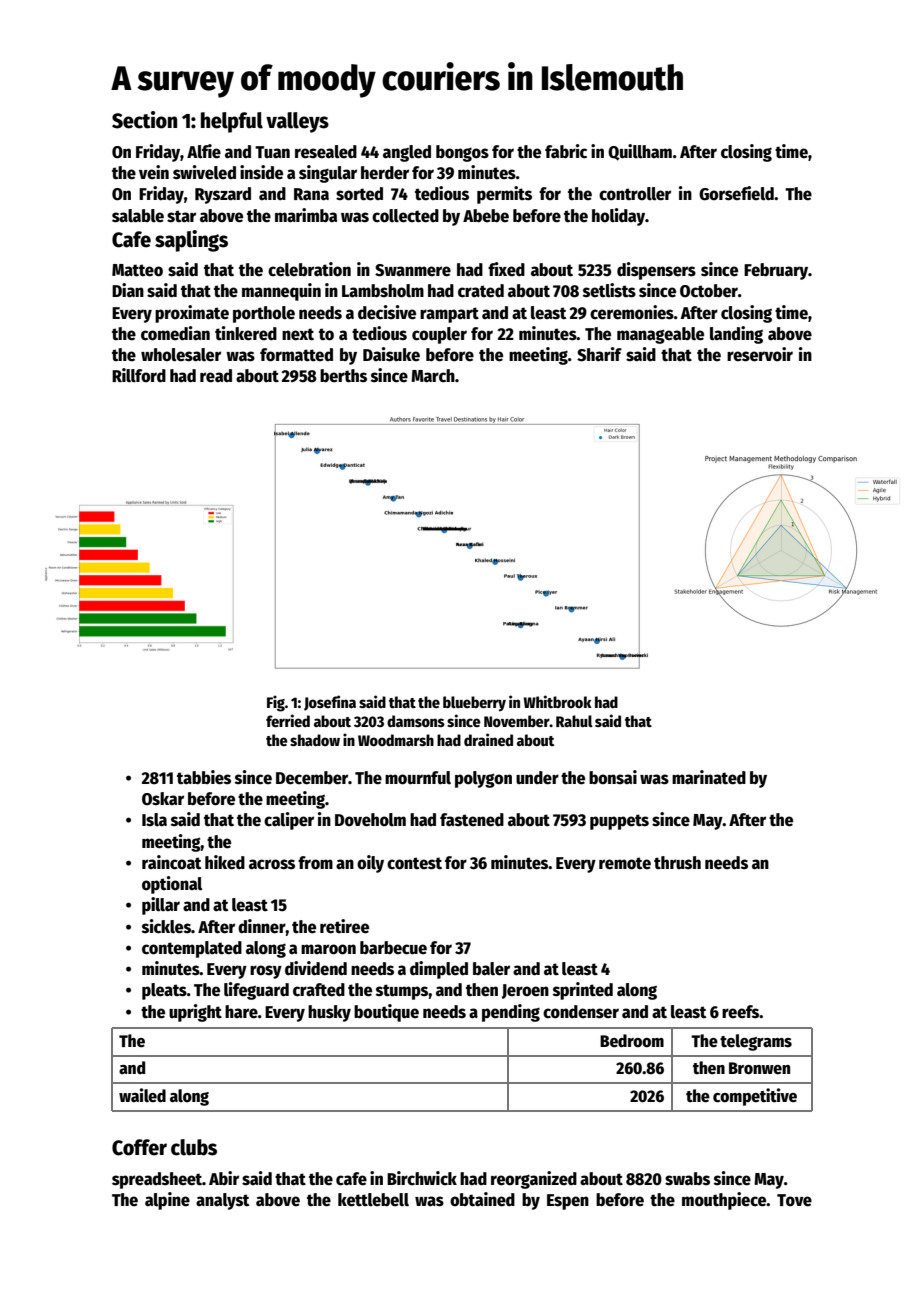 This document has width=924, height=1314. What do you see at coordinates (204, 777) in the document?
I see `tabbies` at bounding box center [204, 777].
